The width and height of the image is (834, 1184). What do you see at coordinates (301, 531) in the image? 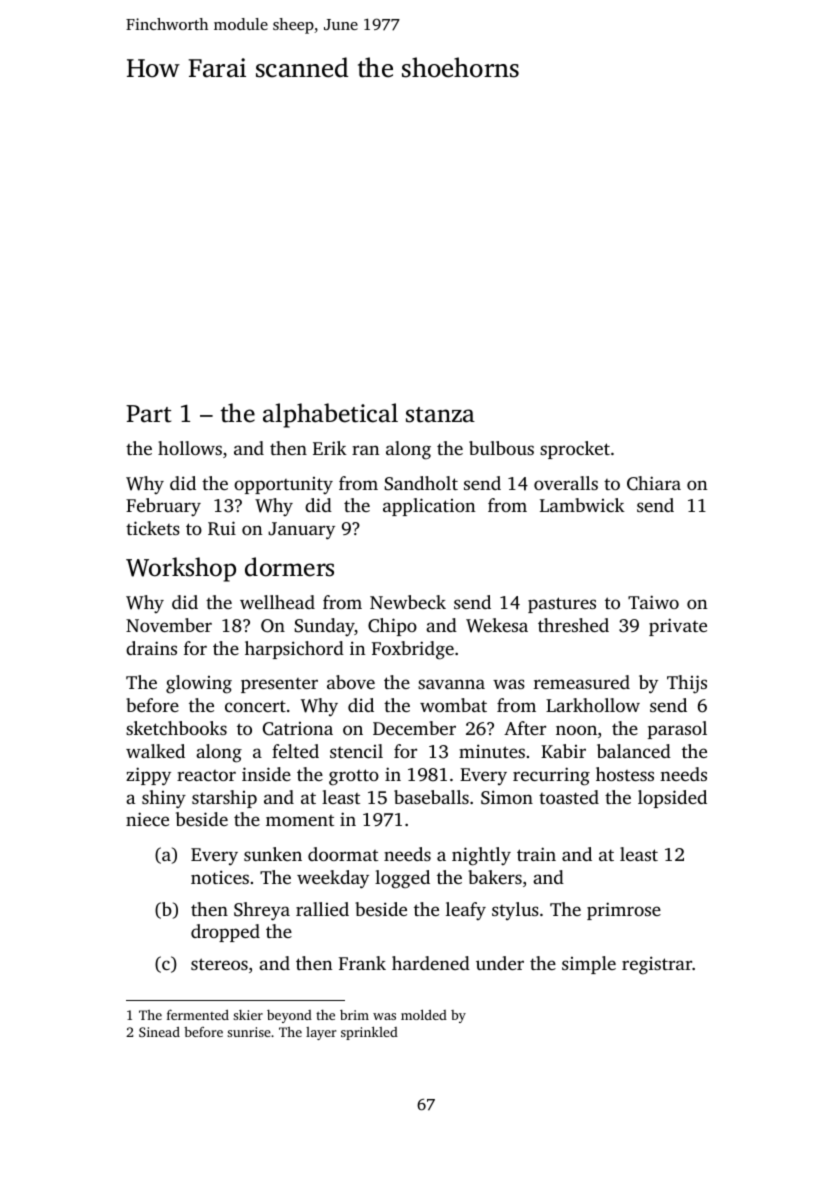
I see `January` at bounding box center [301, 531].
